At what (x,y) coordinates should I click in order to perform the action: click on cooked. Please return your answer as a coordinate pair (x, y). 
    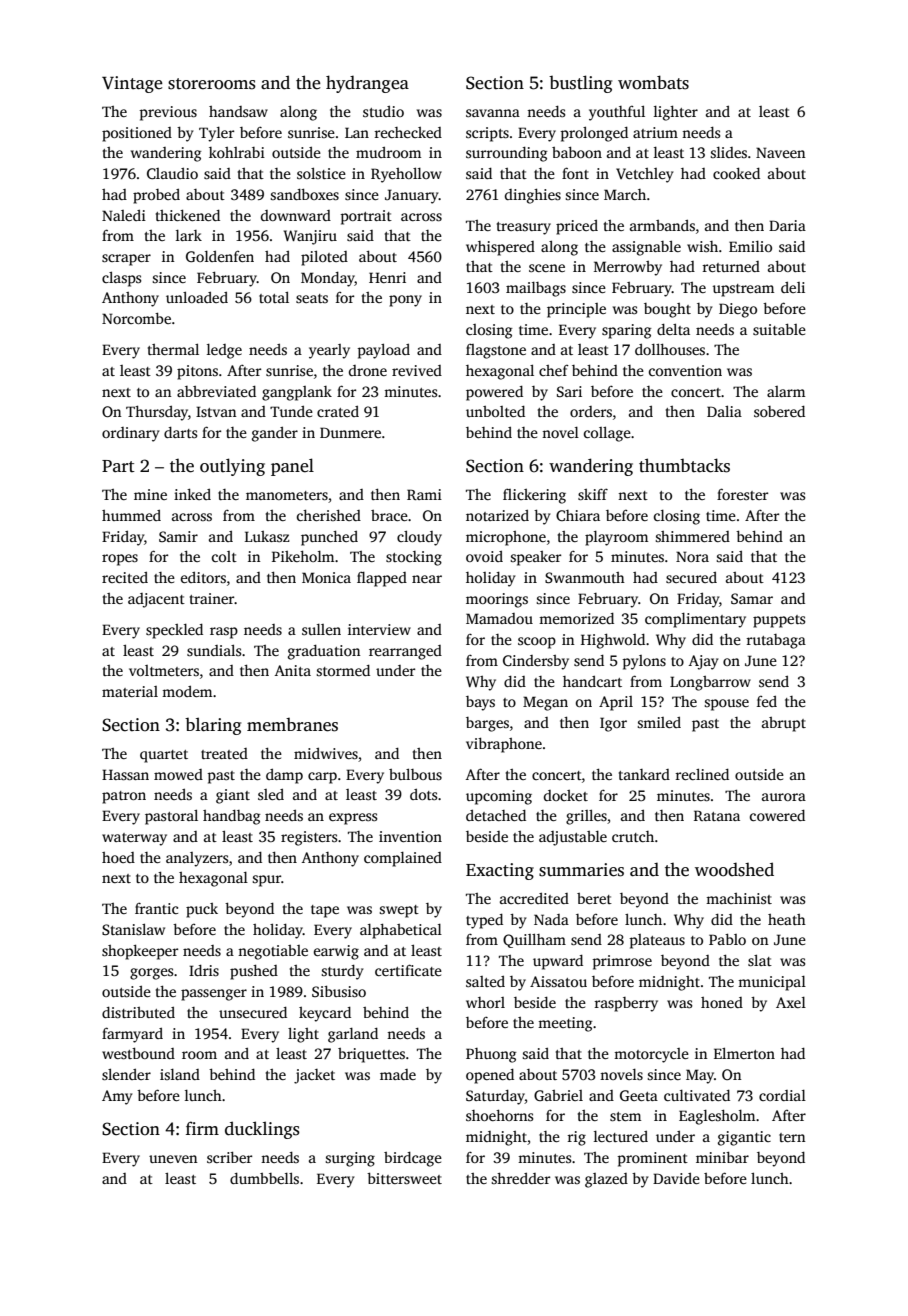
    Looking at the image, I should click on (736, 173).
